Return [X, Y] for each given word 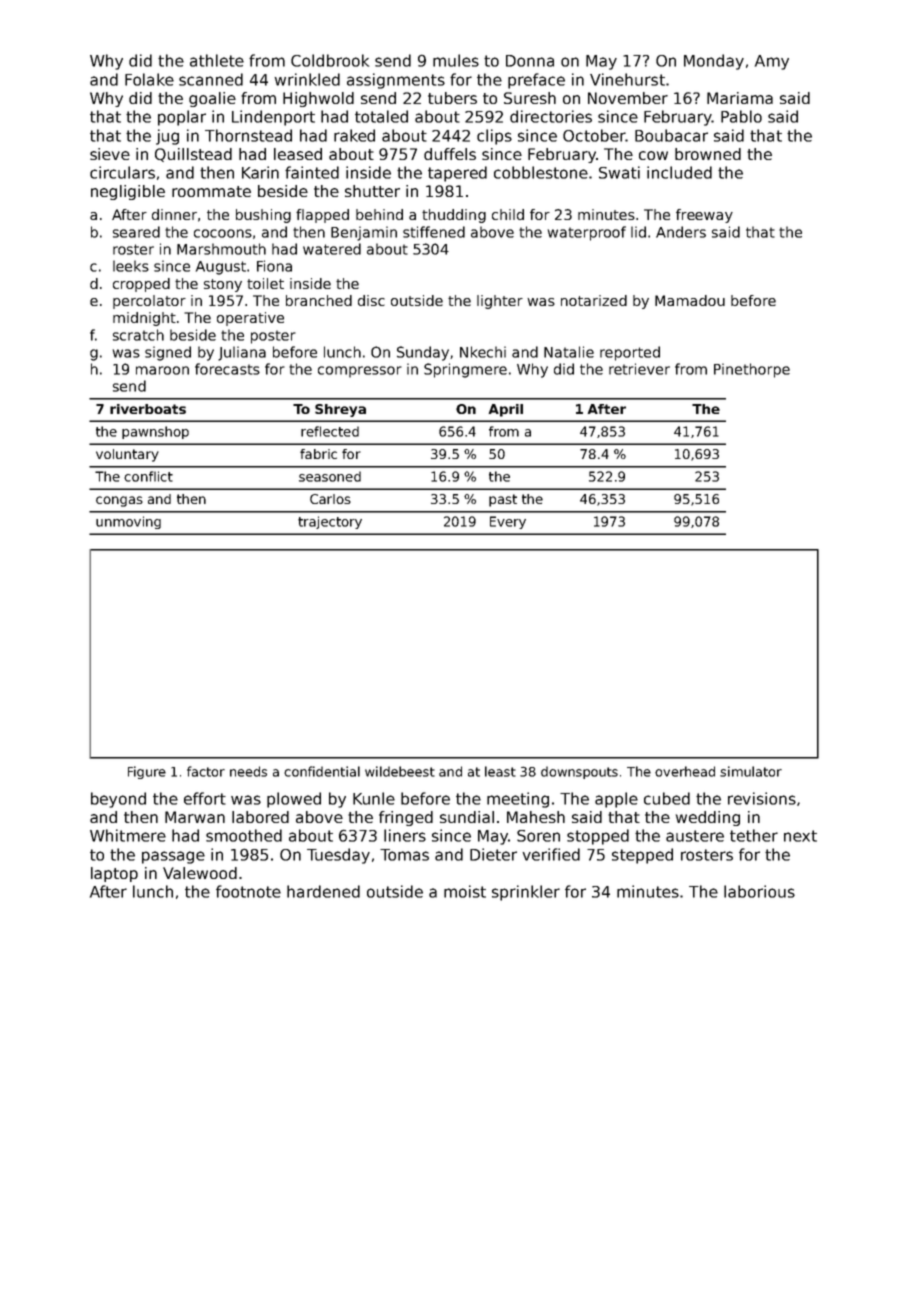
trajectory [330, 522]
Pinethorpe [752, 370]
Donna [530, 61]
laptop [114, 874]
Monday [714, 62]
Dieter [493, 854]
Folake [149, 79]
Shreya [340, 410]
